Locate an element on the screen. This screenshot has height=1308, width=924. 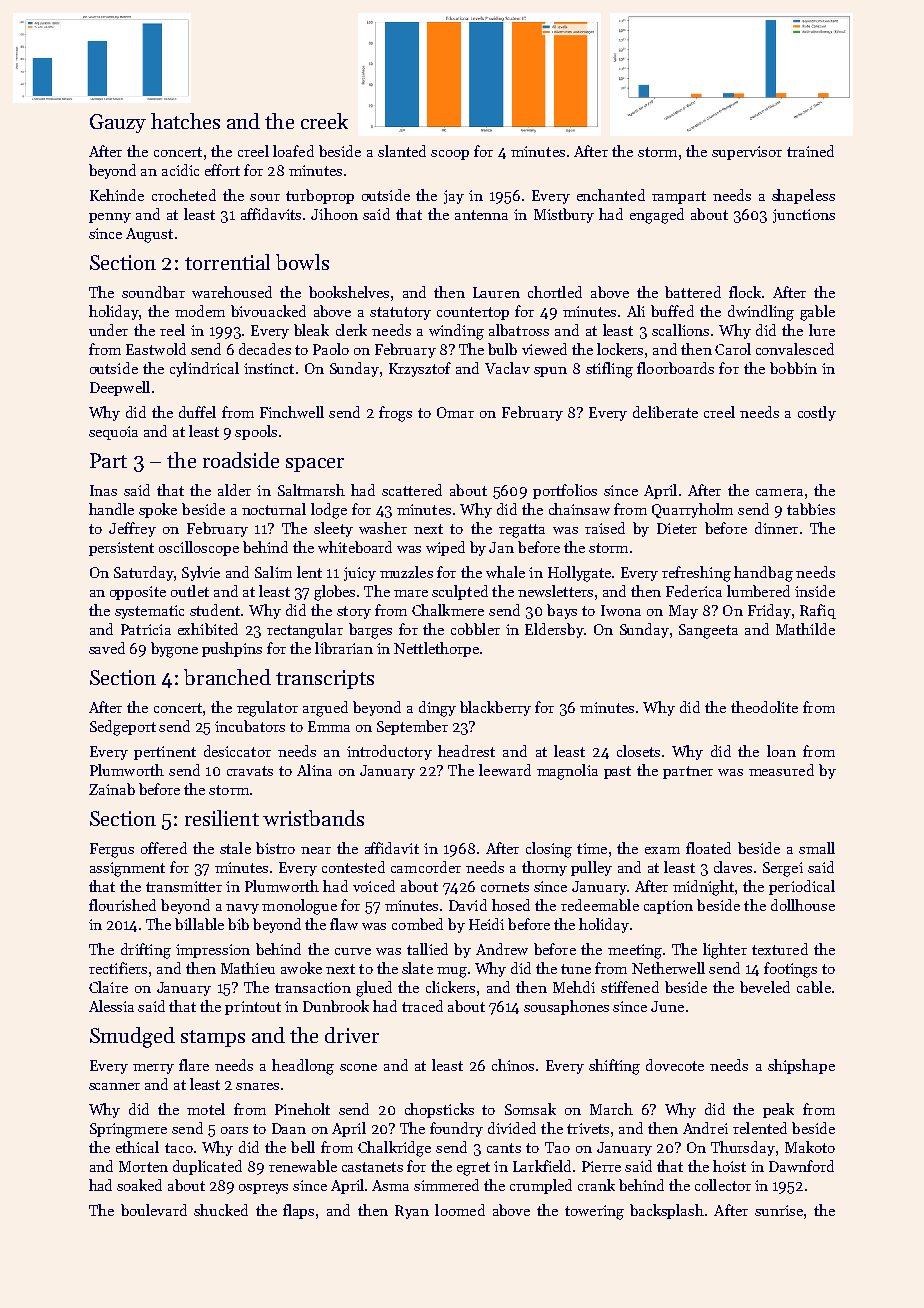
Gauzy is located at coordinates (118, 123).
